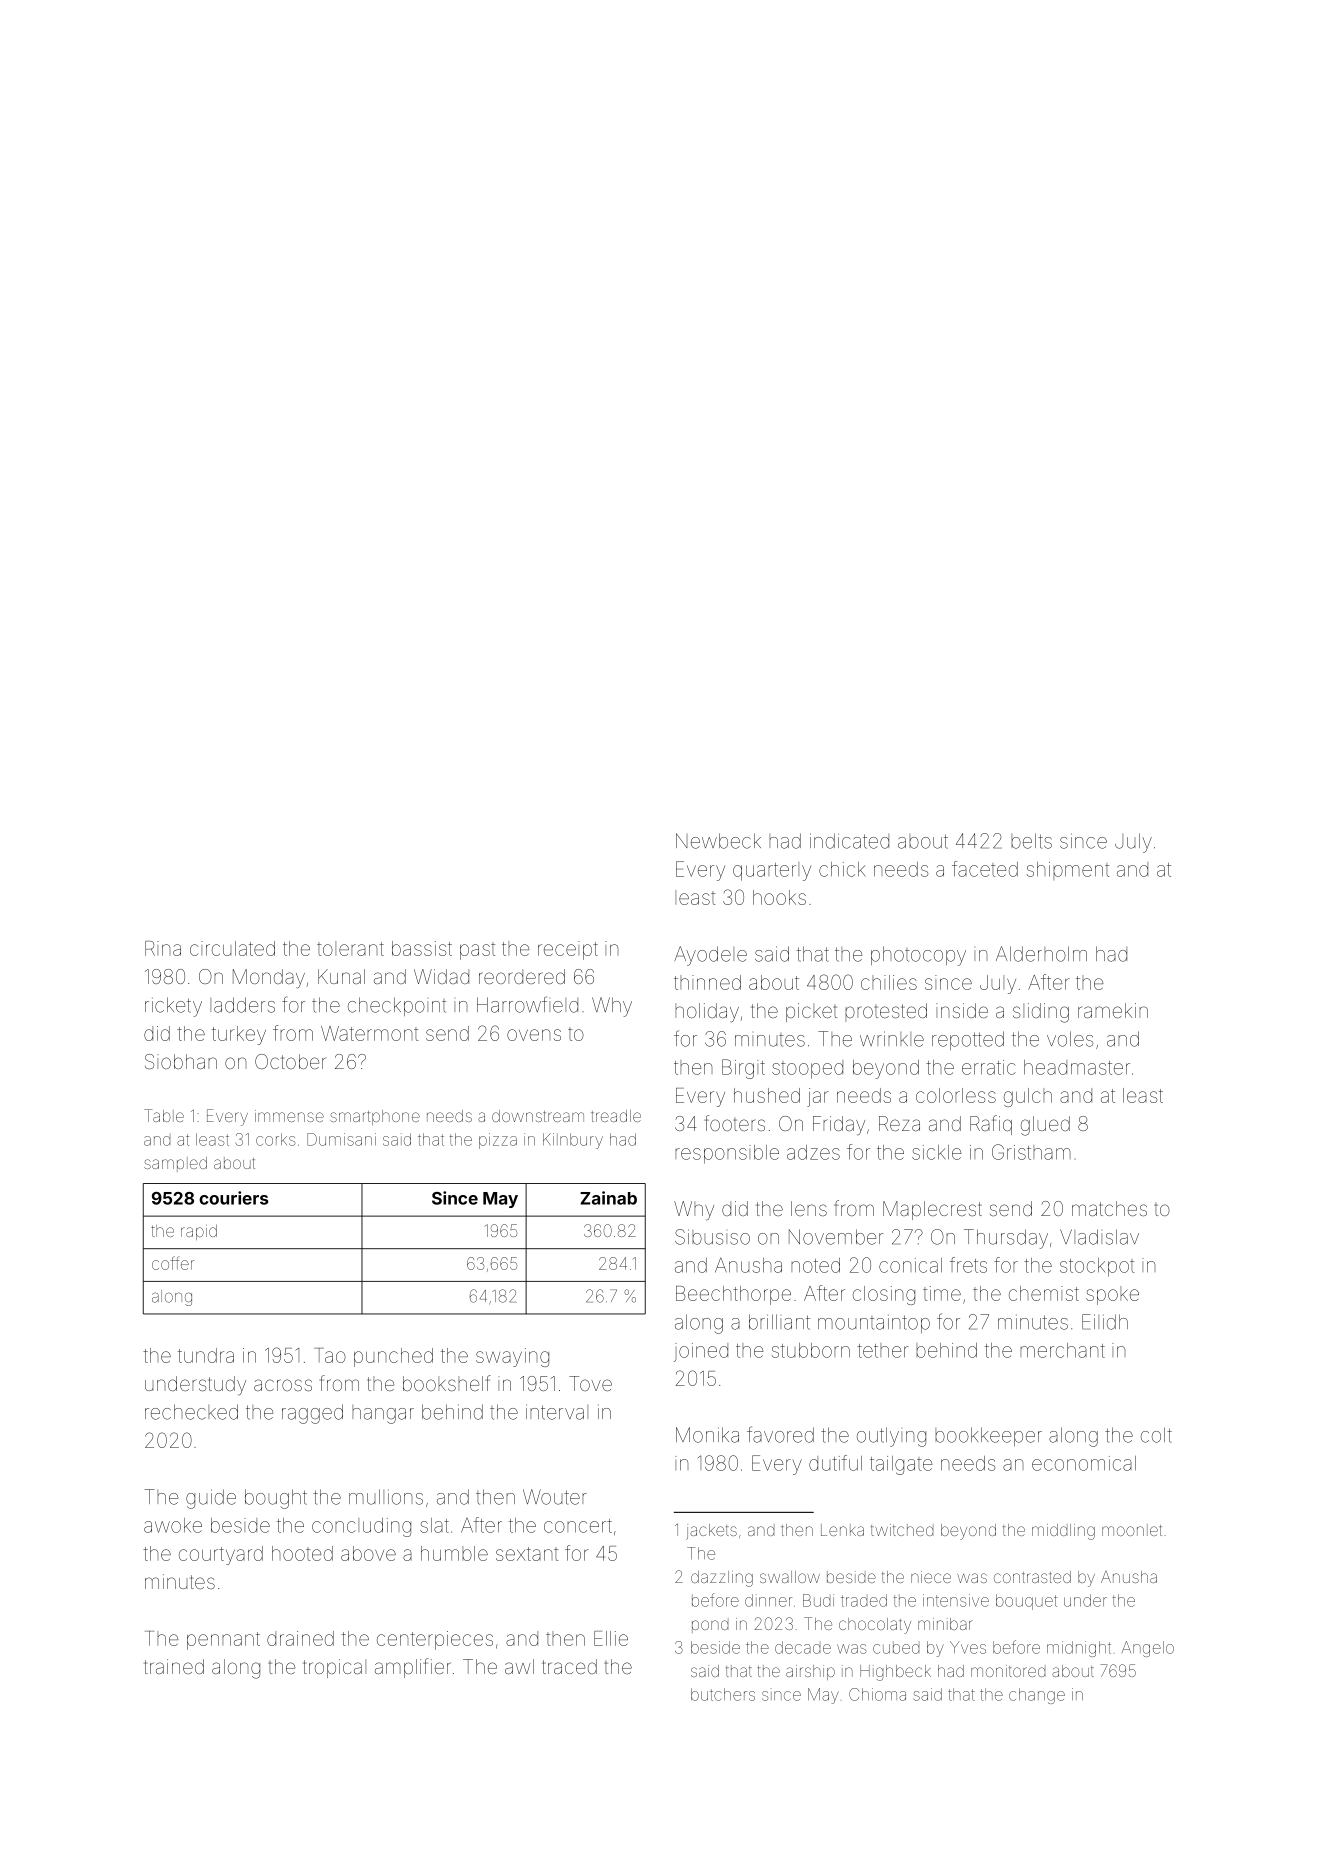  Describe the element at coordinates (1031, 841) in the page. I see `belts` at that location.
